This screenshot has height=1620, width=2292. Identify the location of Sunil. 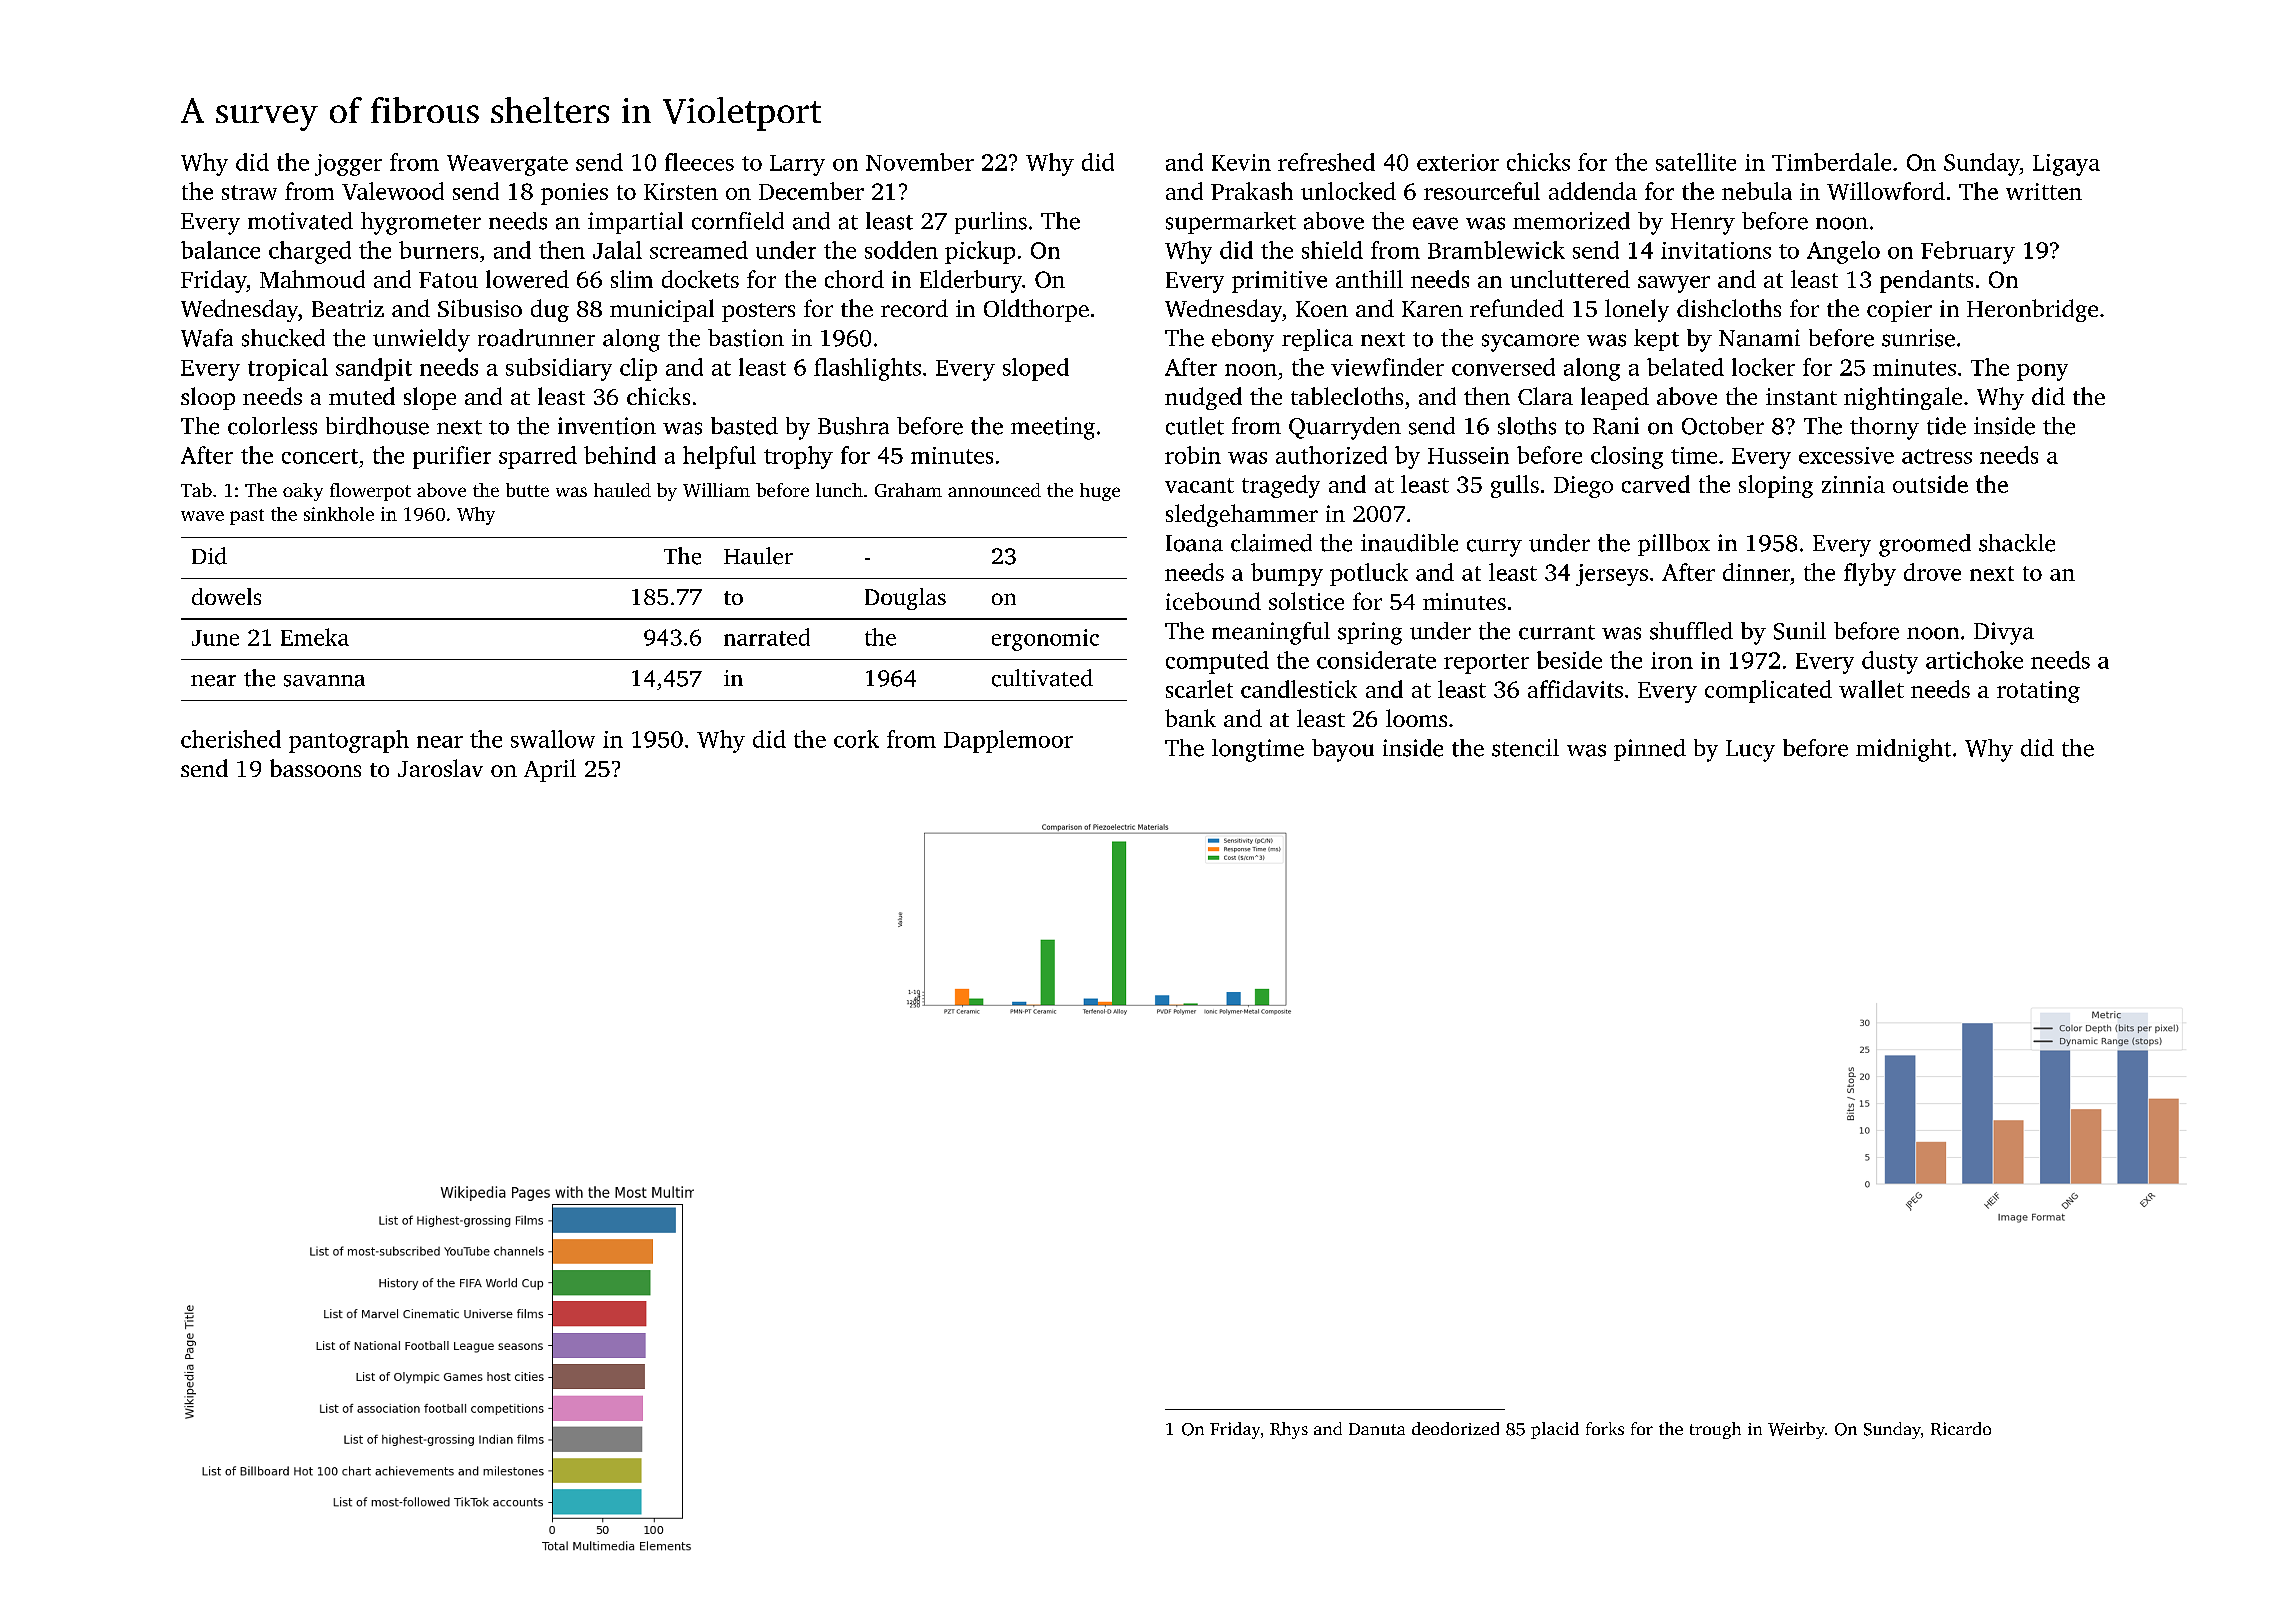
(1800, 631).
